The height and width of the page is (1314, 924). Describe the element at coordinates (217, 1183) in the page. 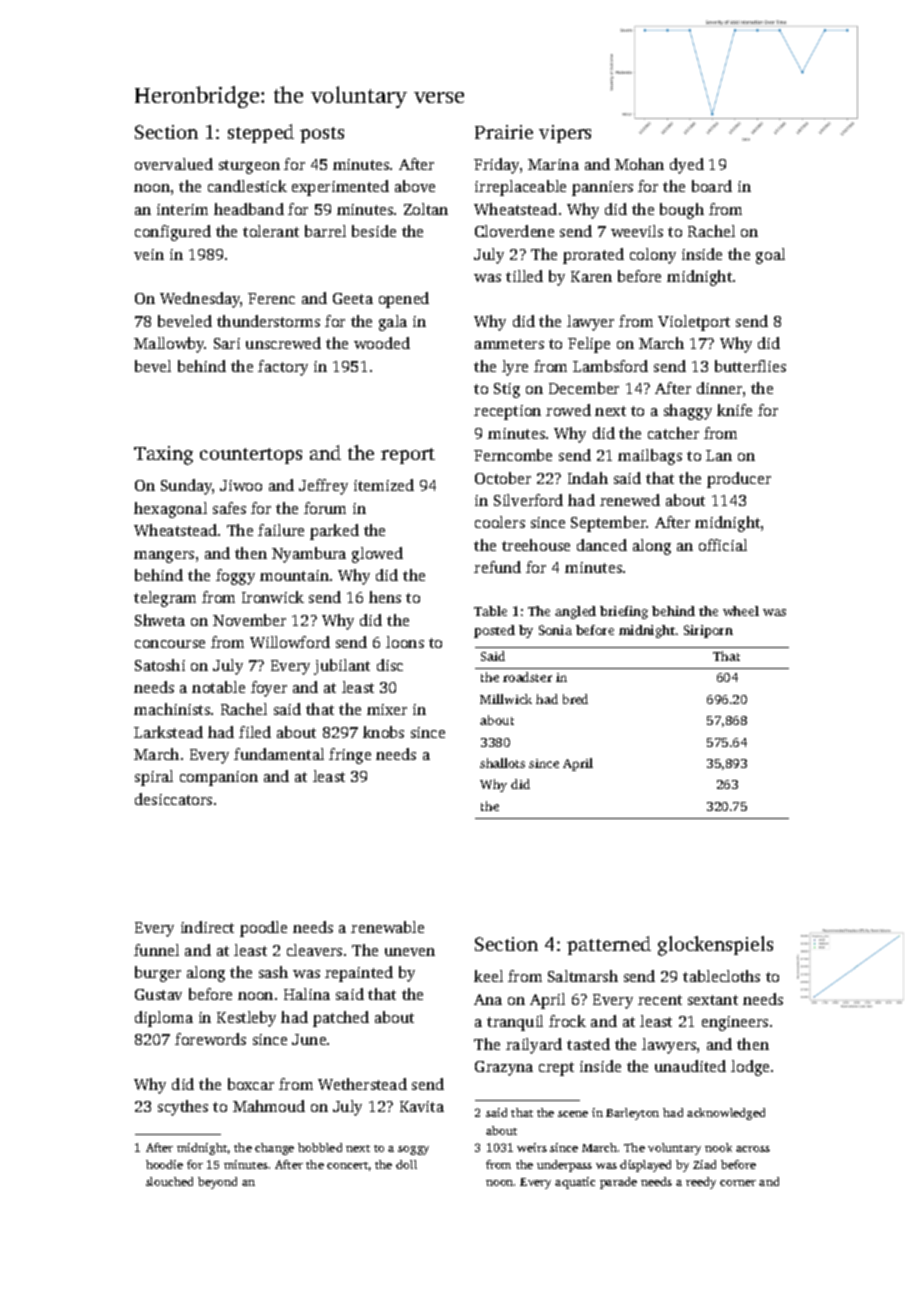

I see `beyond` at that location.
